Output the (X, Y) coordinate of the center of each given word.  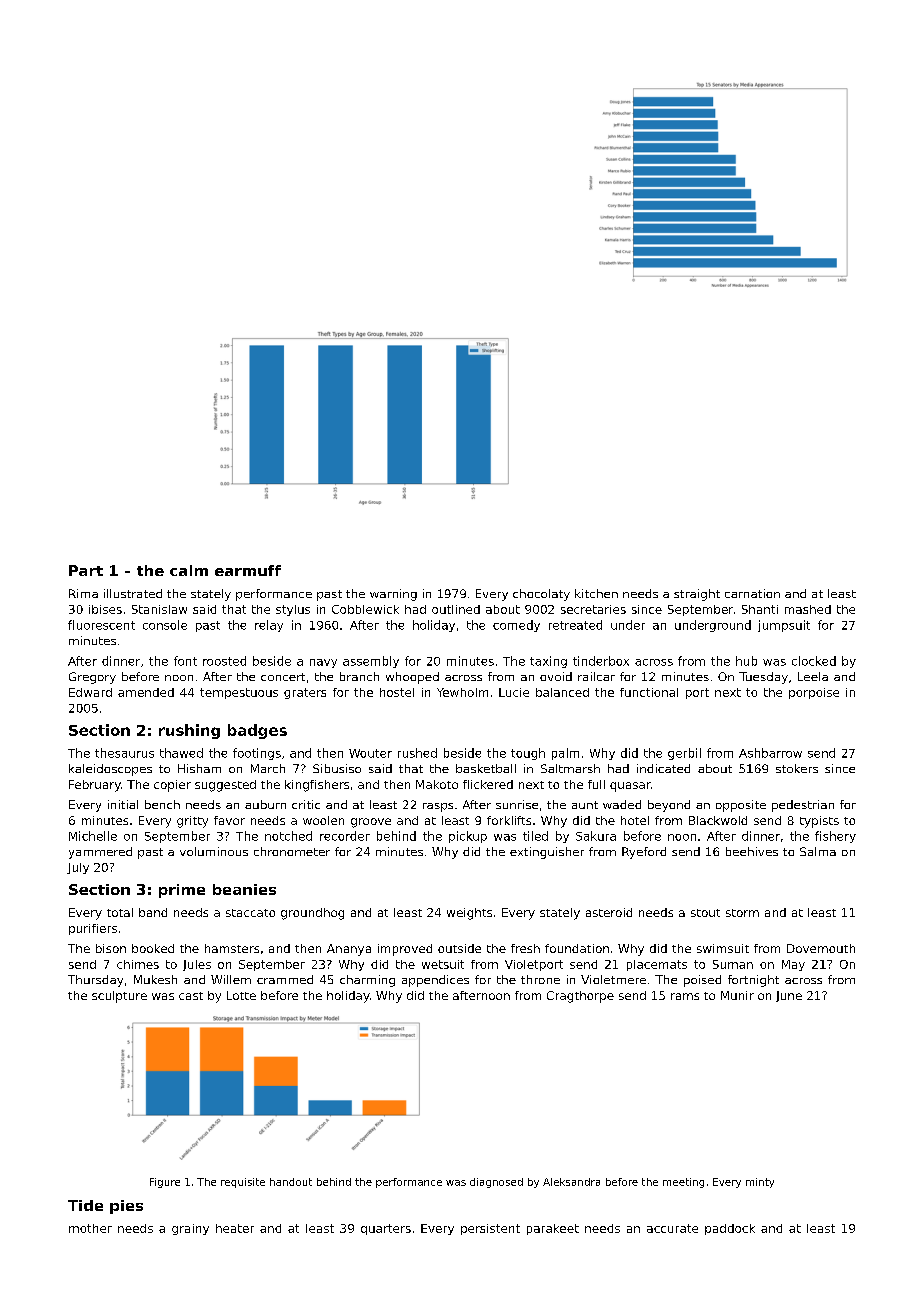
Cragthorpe (580, 997)
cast (191, 996)
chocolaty (541, 595)
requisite (243, 1183)
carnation (752, 593)
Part (86, 570)
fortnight (753, 981)
